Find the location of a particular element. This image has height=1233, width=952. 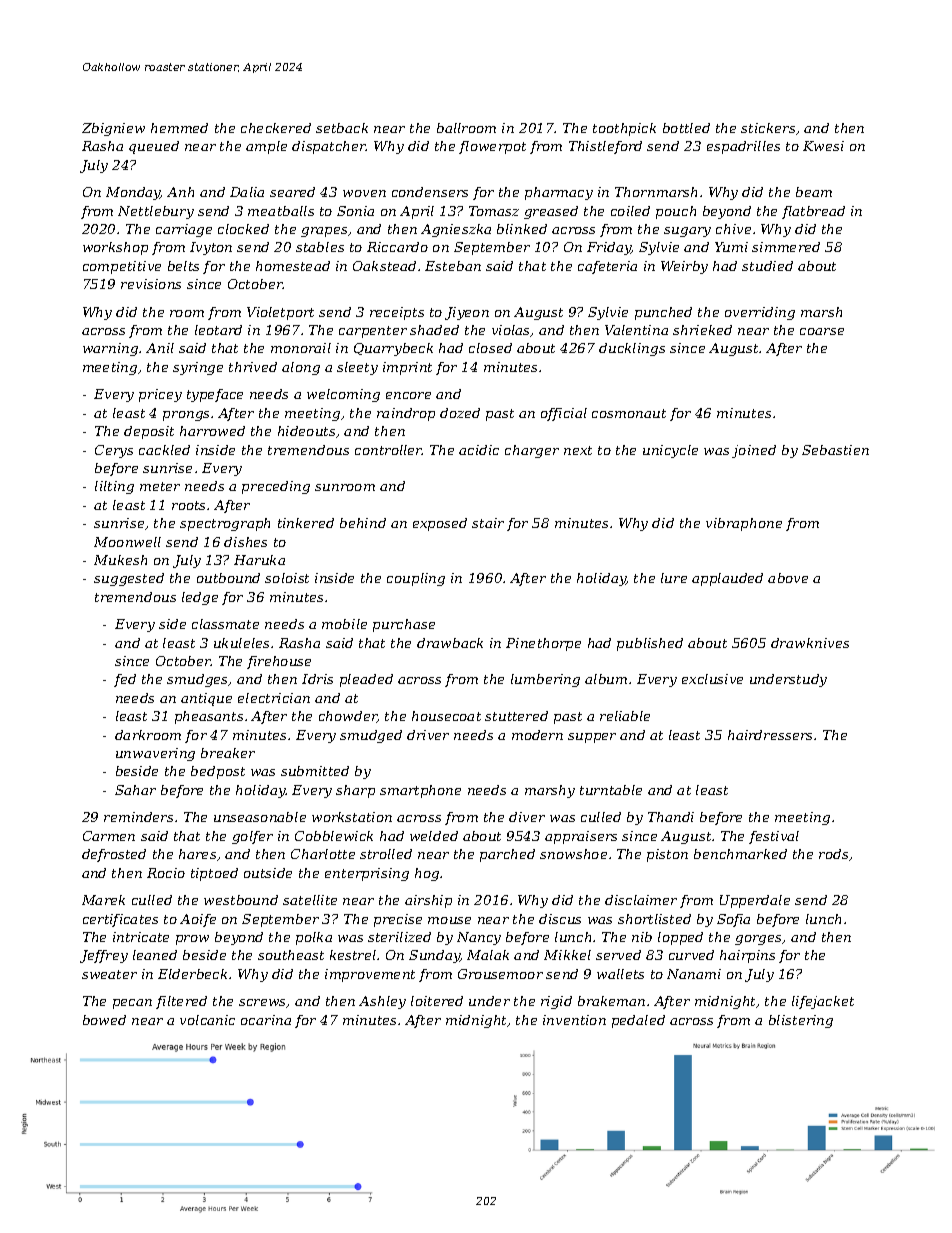

Zbigniew is located at coordinates (113, 129).
